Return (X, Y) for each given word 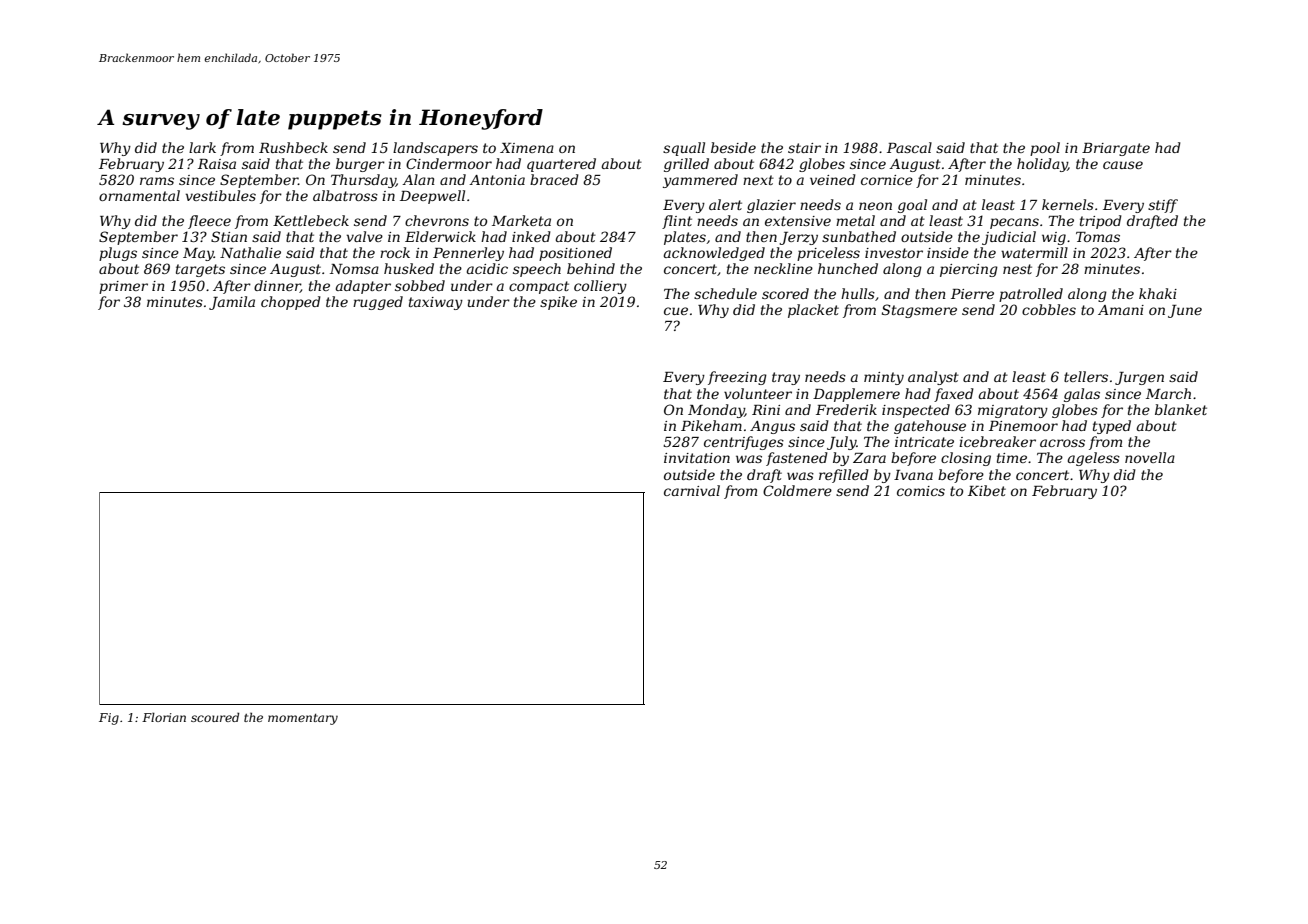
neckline (783, 268)
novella (1150, 457)
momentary (303, 719)
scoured (215, 717)
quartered (561, 165)
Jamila (232, 303)
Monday (716, 411)
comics (921, 491)
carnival (692, 490)
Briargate (1116, 149)
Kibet (987, 490)
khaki (1158, 293)
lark (202, 147)
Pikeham (711, 425)
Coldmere (797, 490)
